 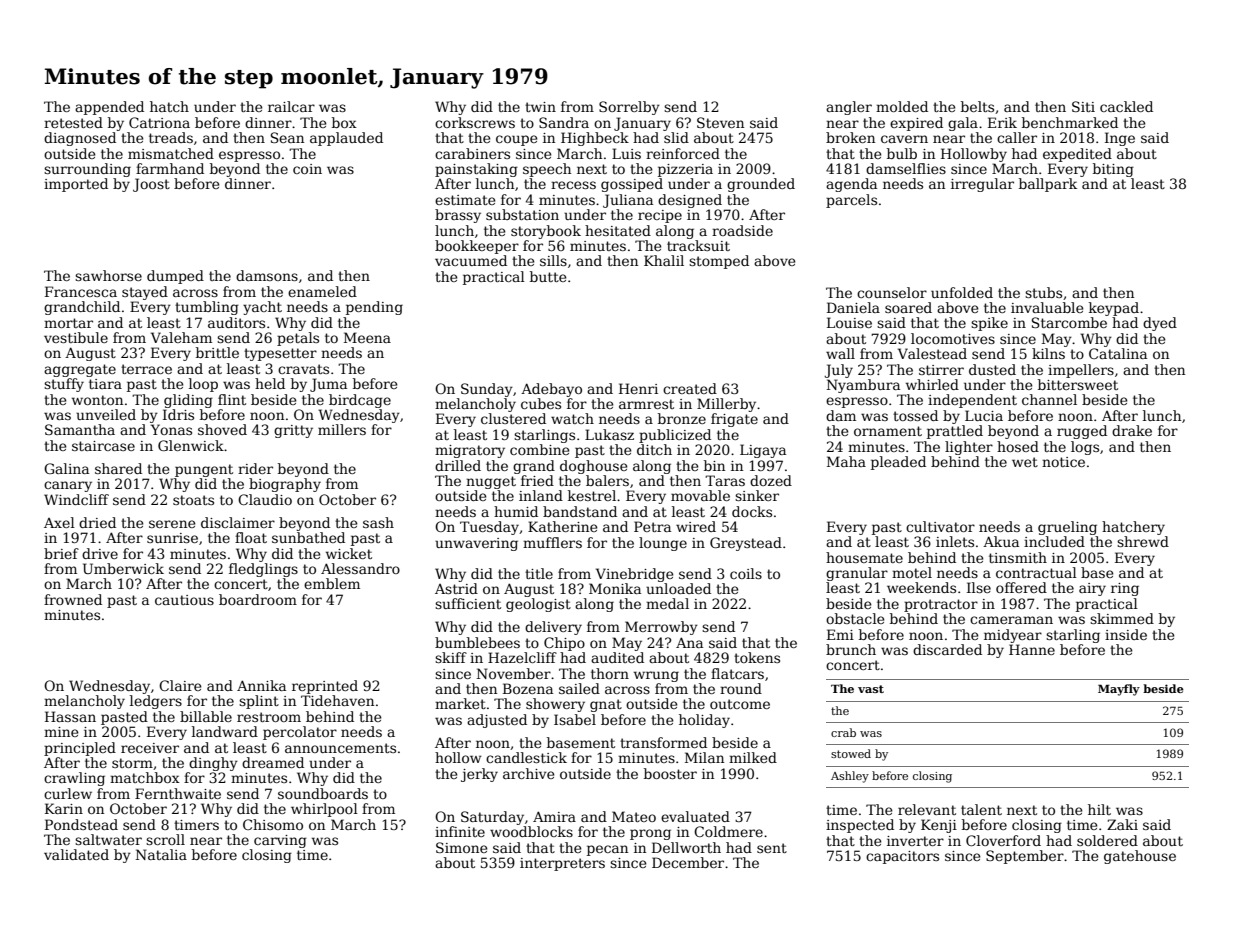 What do you see at coordinates (280, 841) in the page?
I see `carving` at bounding box center [280, 841].
